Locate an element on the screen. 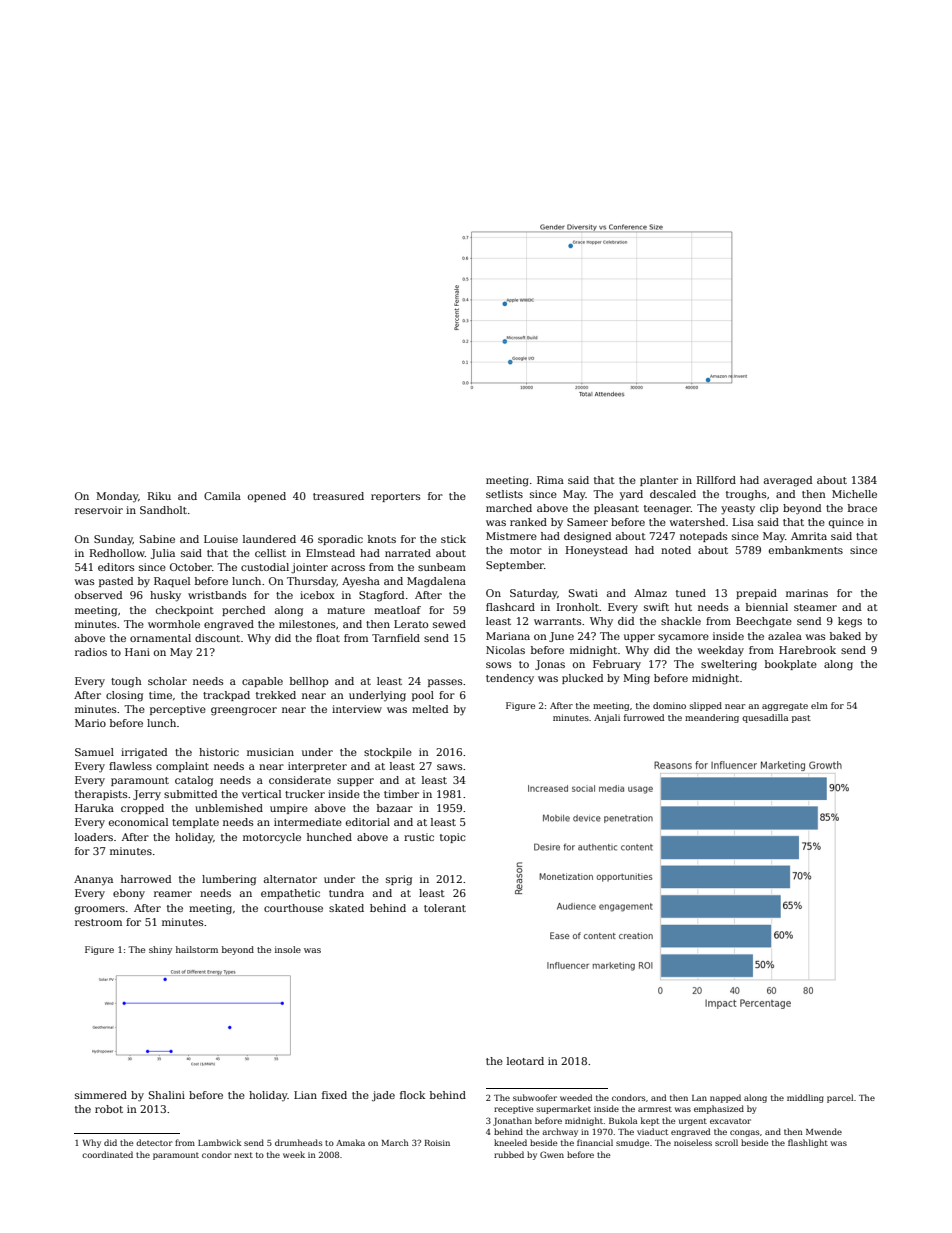  slipped is located at coordinates (706, 706).
